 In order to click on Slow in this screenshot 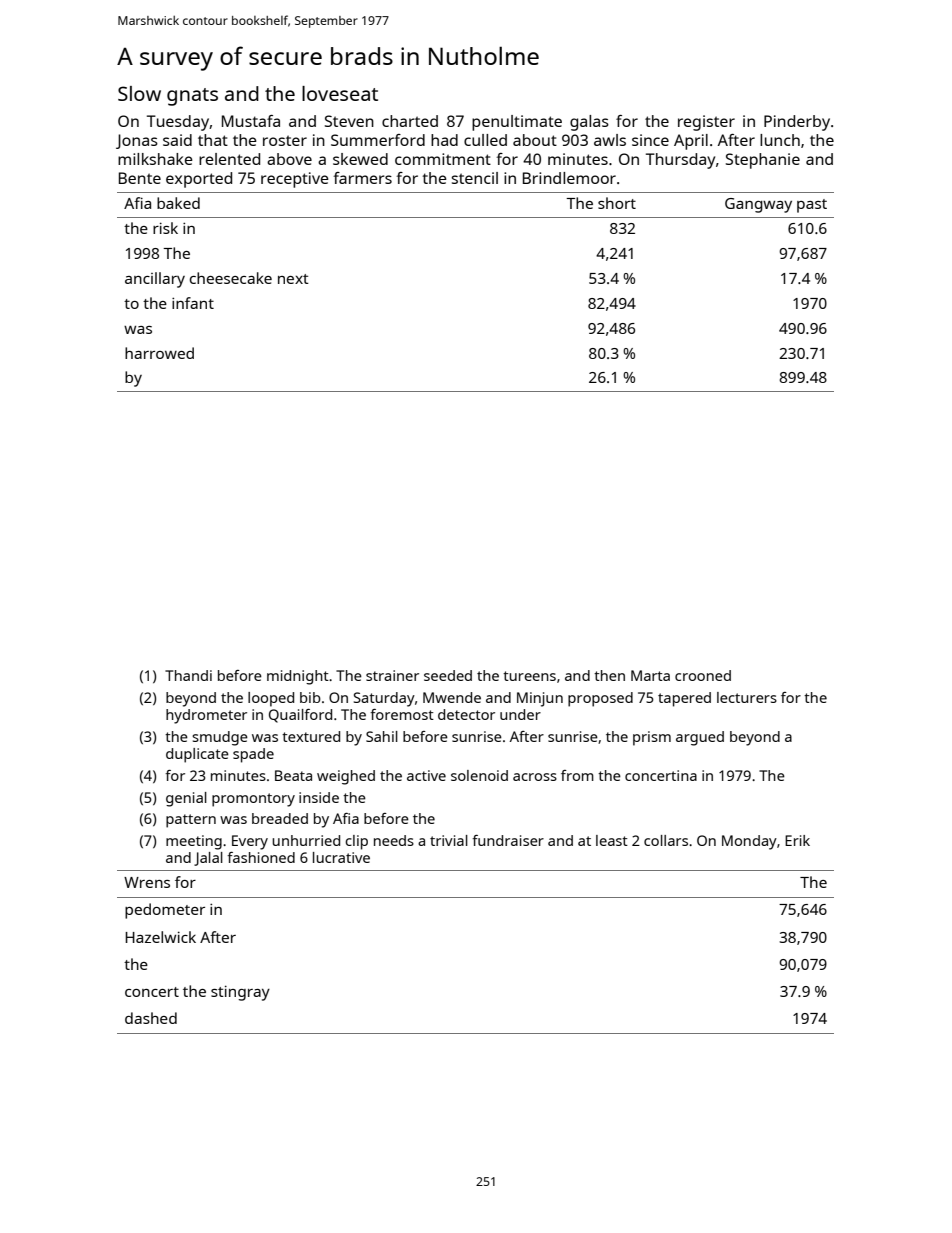, I will do `click(139, 93)`.
